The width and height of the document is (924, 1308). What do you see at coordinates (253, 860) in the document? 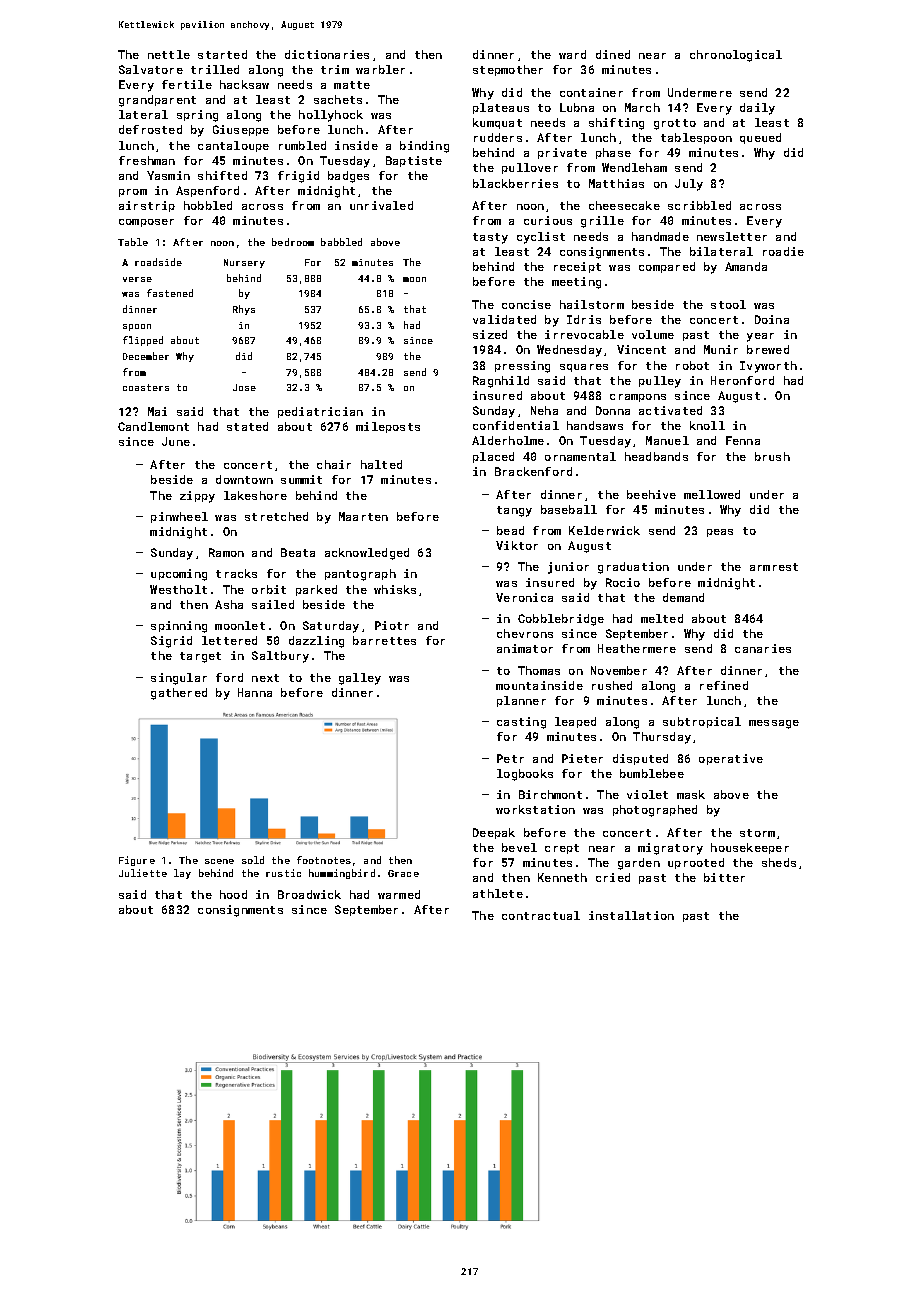
I see `sold` at bounding box center [253, 860].
